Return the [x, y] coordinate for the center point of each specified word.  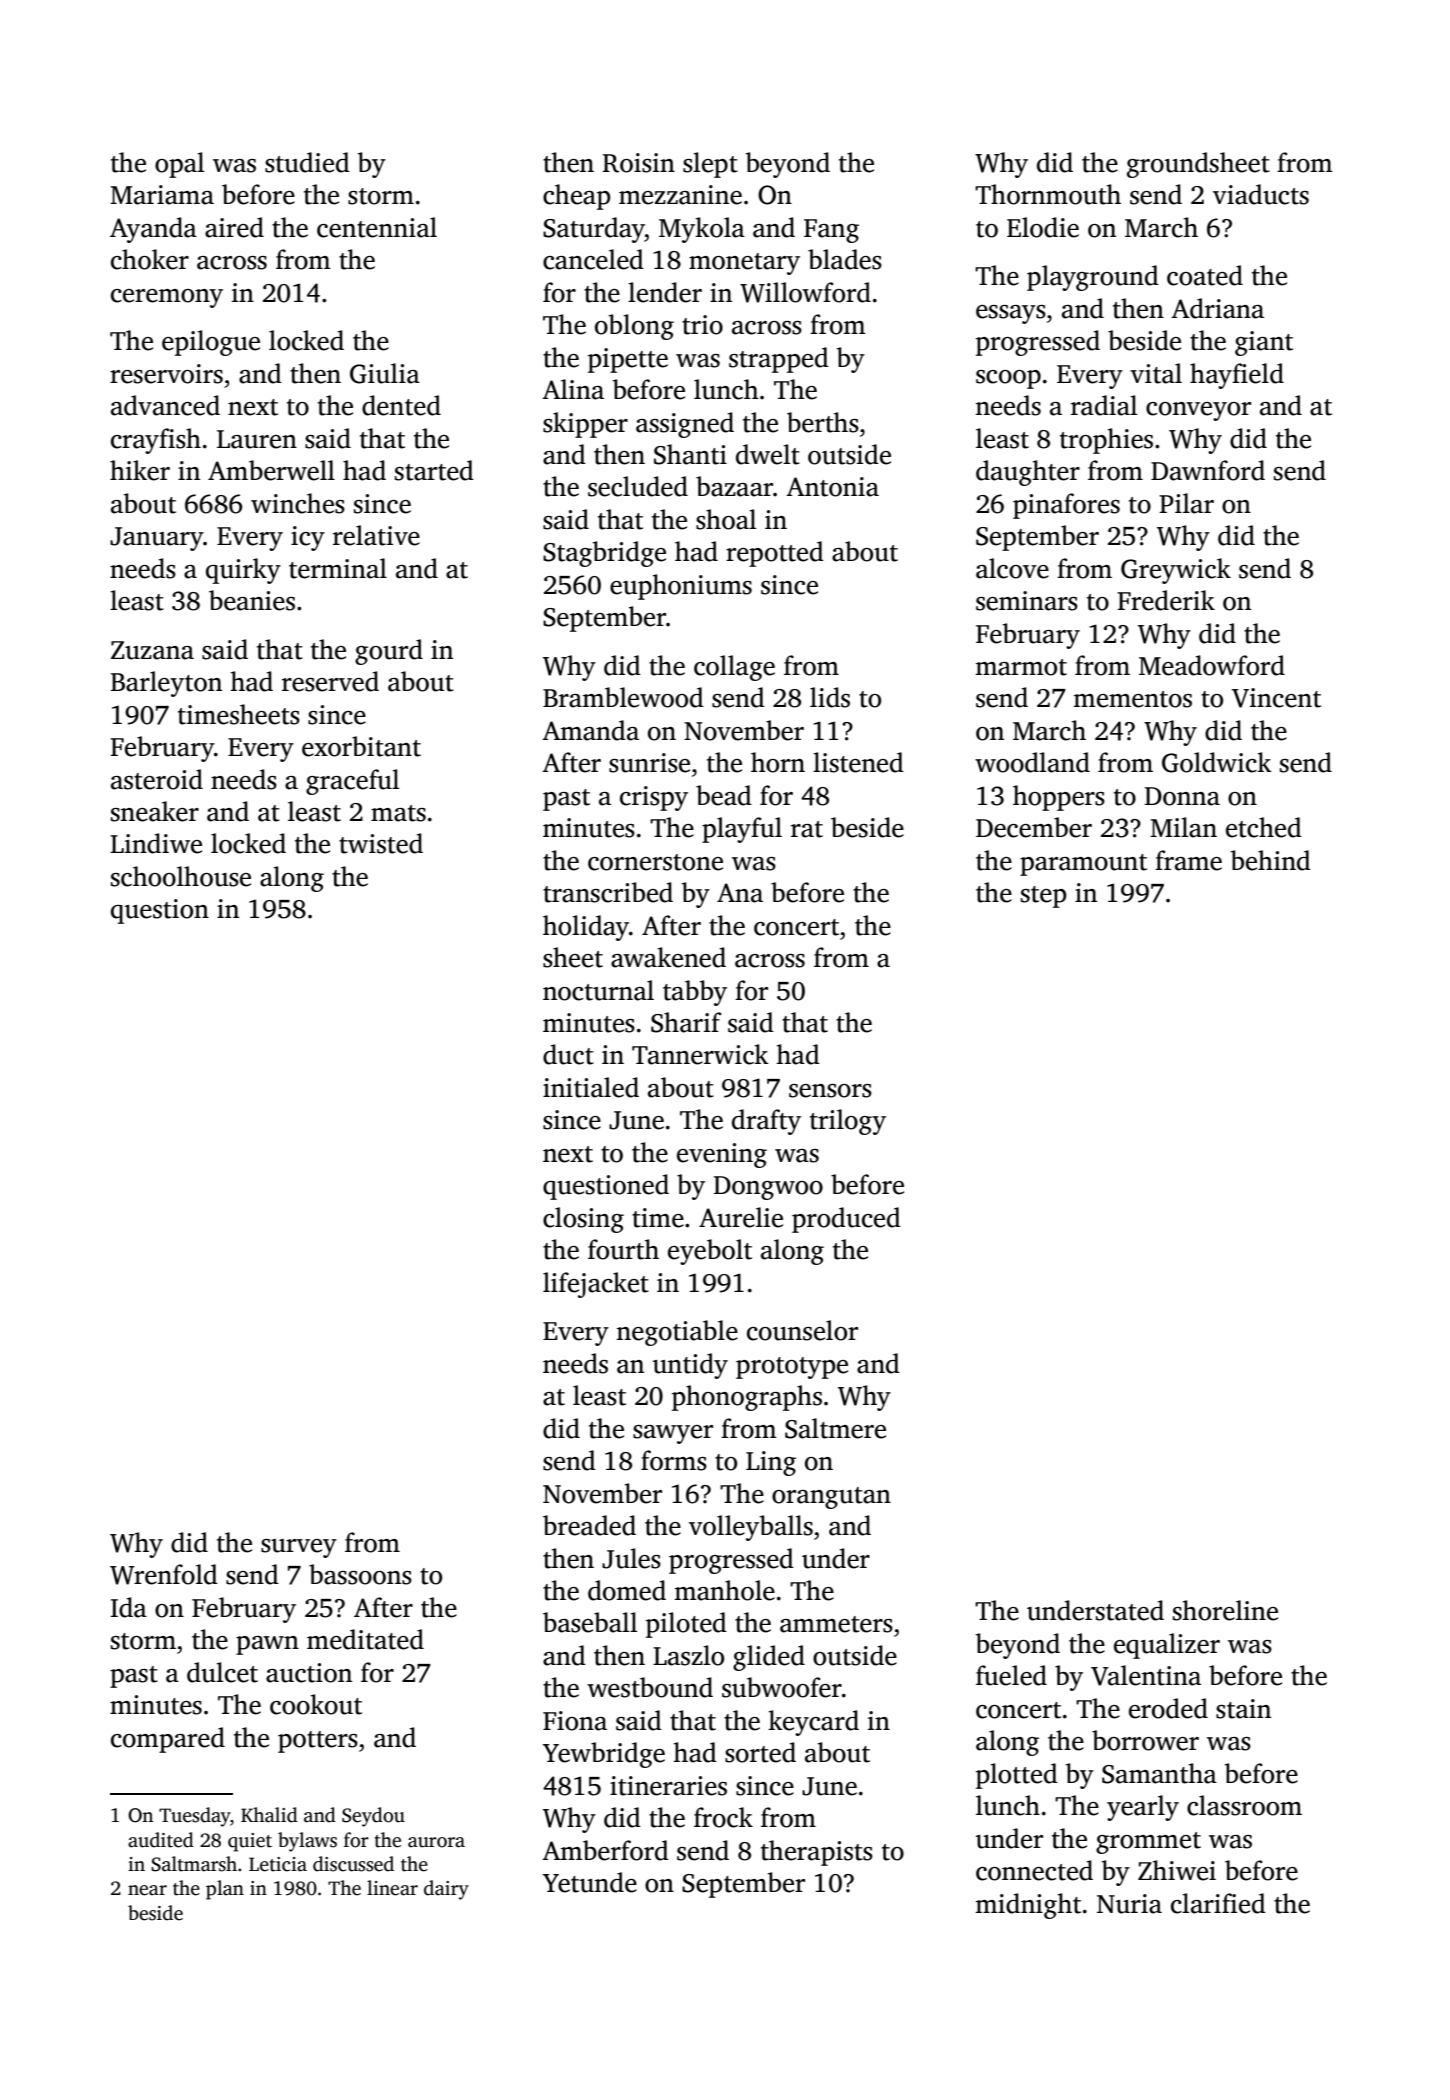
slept [710, 165]
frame [1188, 860]
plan [225, 1890]
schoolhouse [181, 876]
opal [179, 165]
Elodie [1043, 227]
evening [722, 1155]
